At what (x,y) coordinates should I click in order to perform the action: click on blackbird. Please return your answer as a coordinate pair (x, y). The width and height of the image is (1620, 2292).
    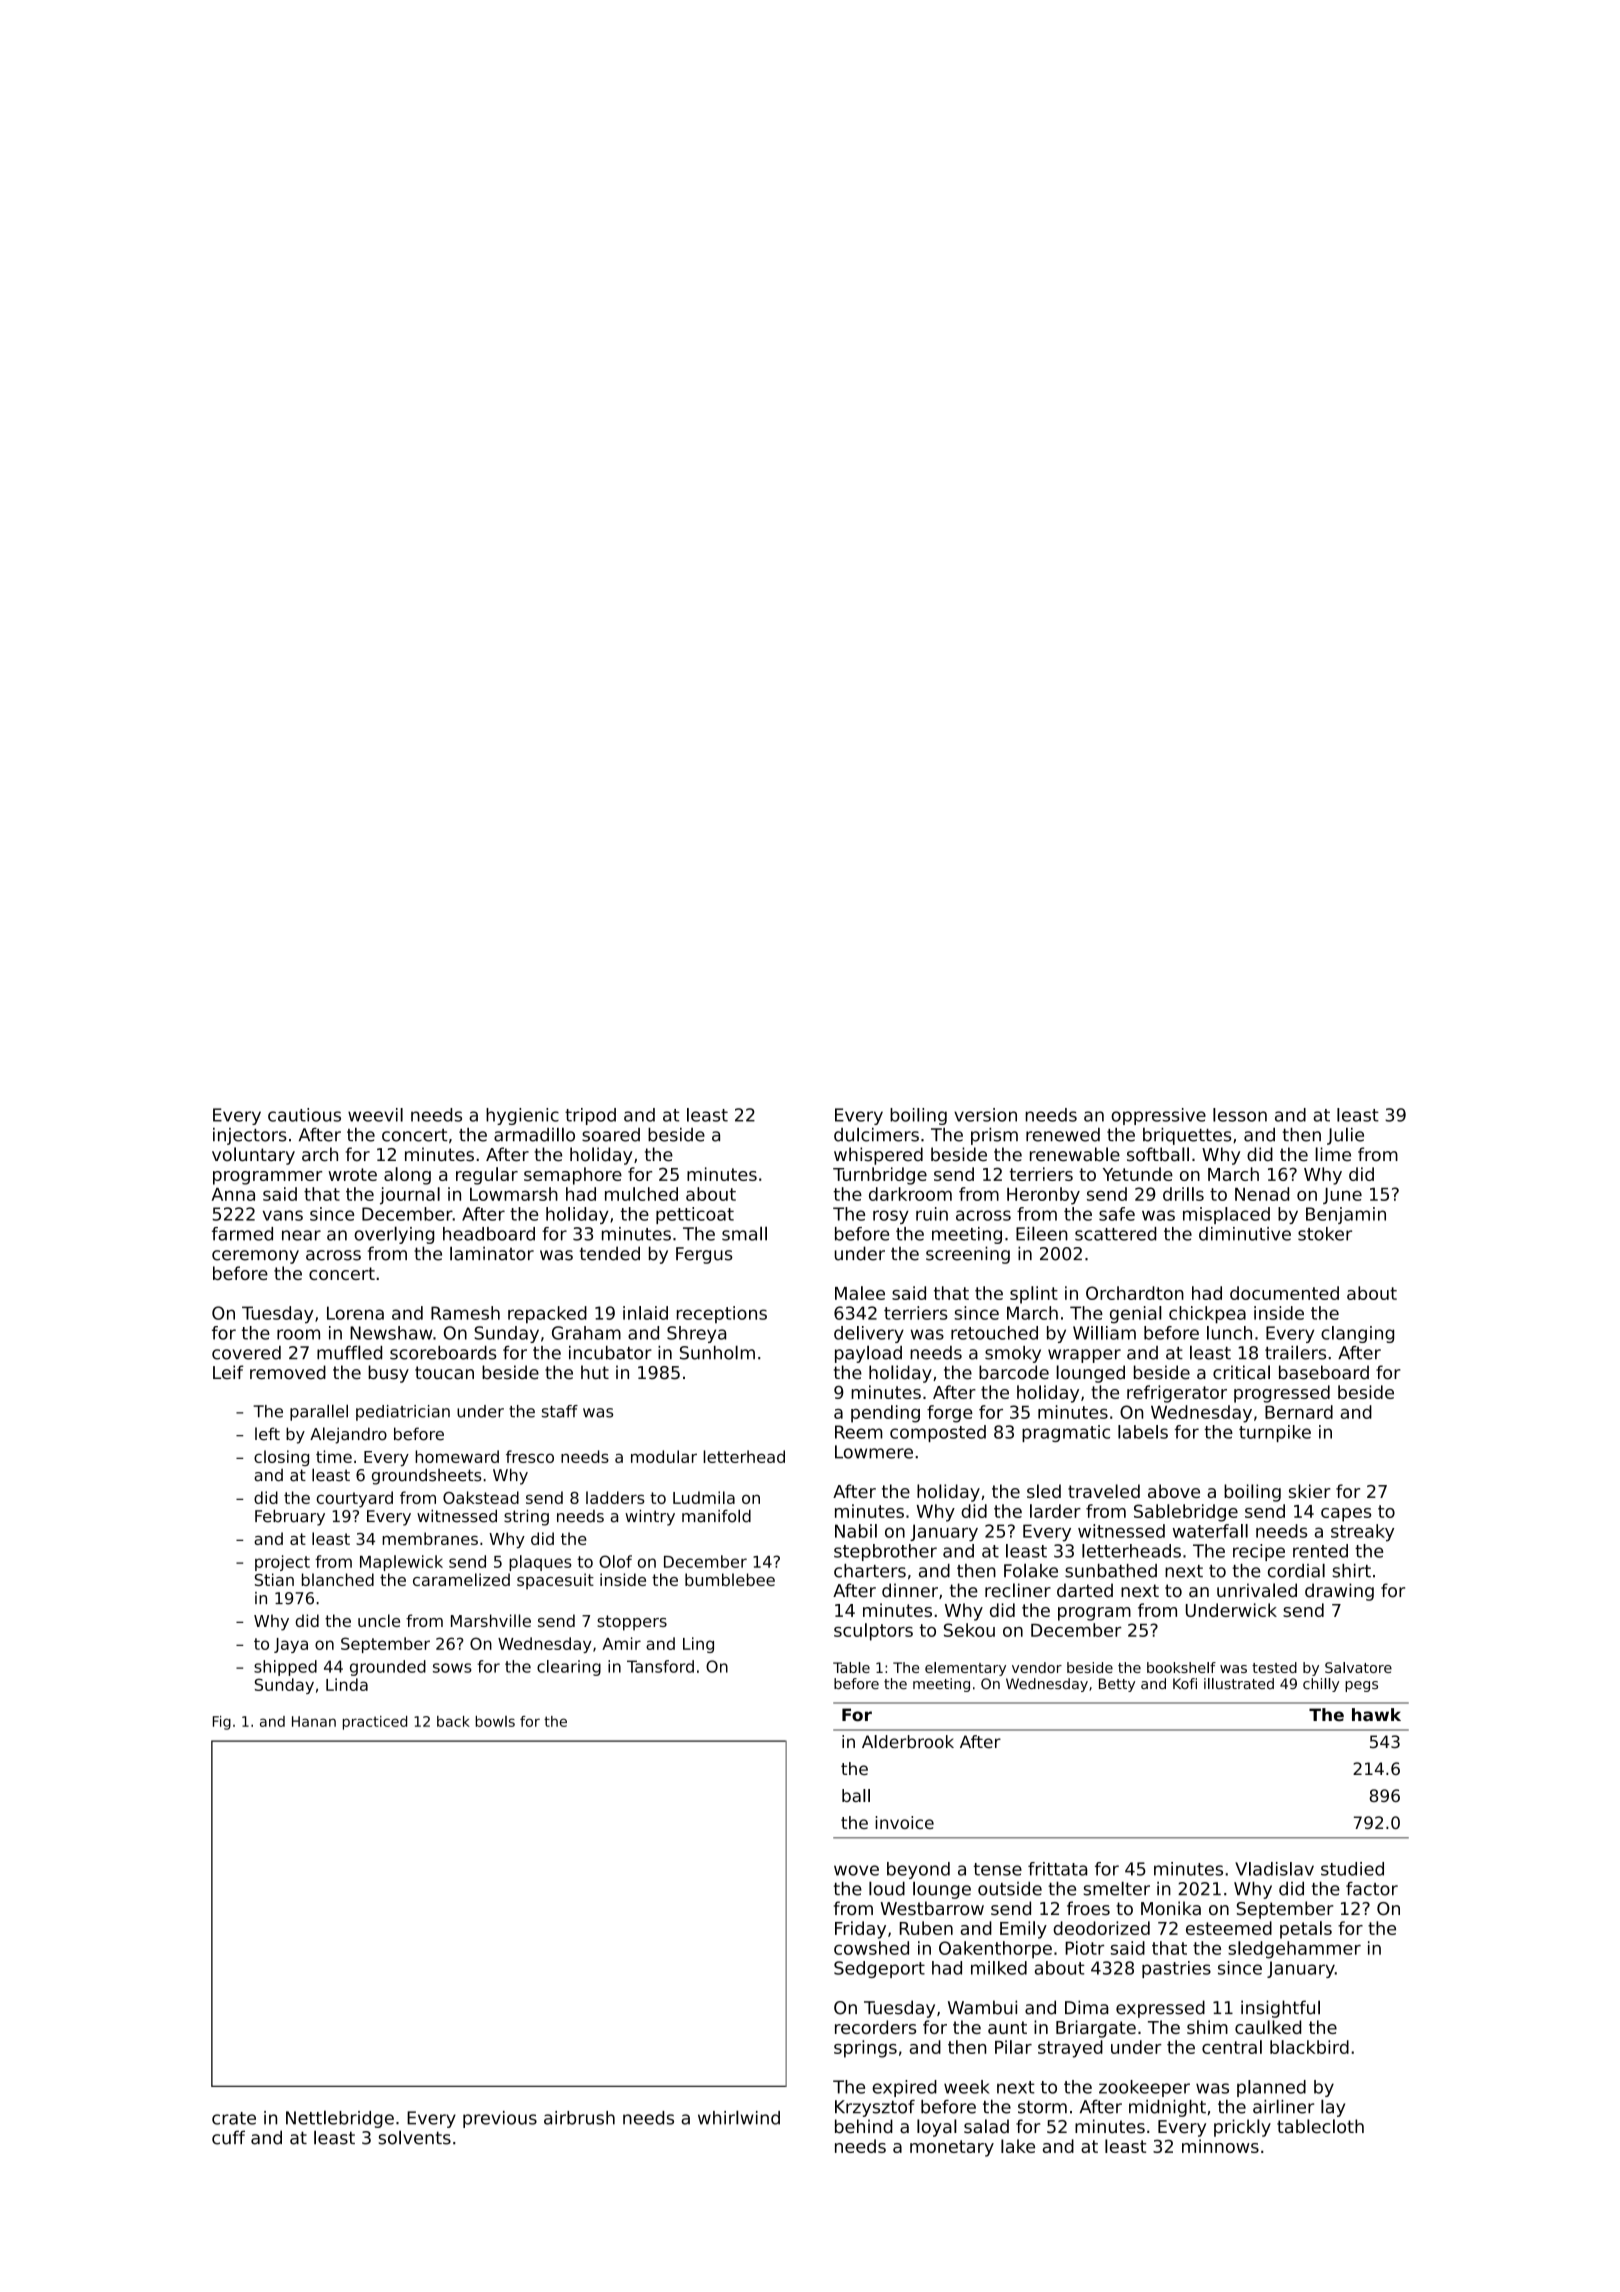
    Looking at the image, I should click on (1309, 2047).
